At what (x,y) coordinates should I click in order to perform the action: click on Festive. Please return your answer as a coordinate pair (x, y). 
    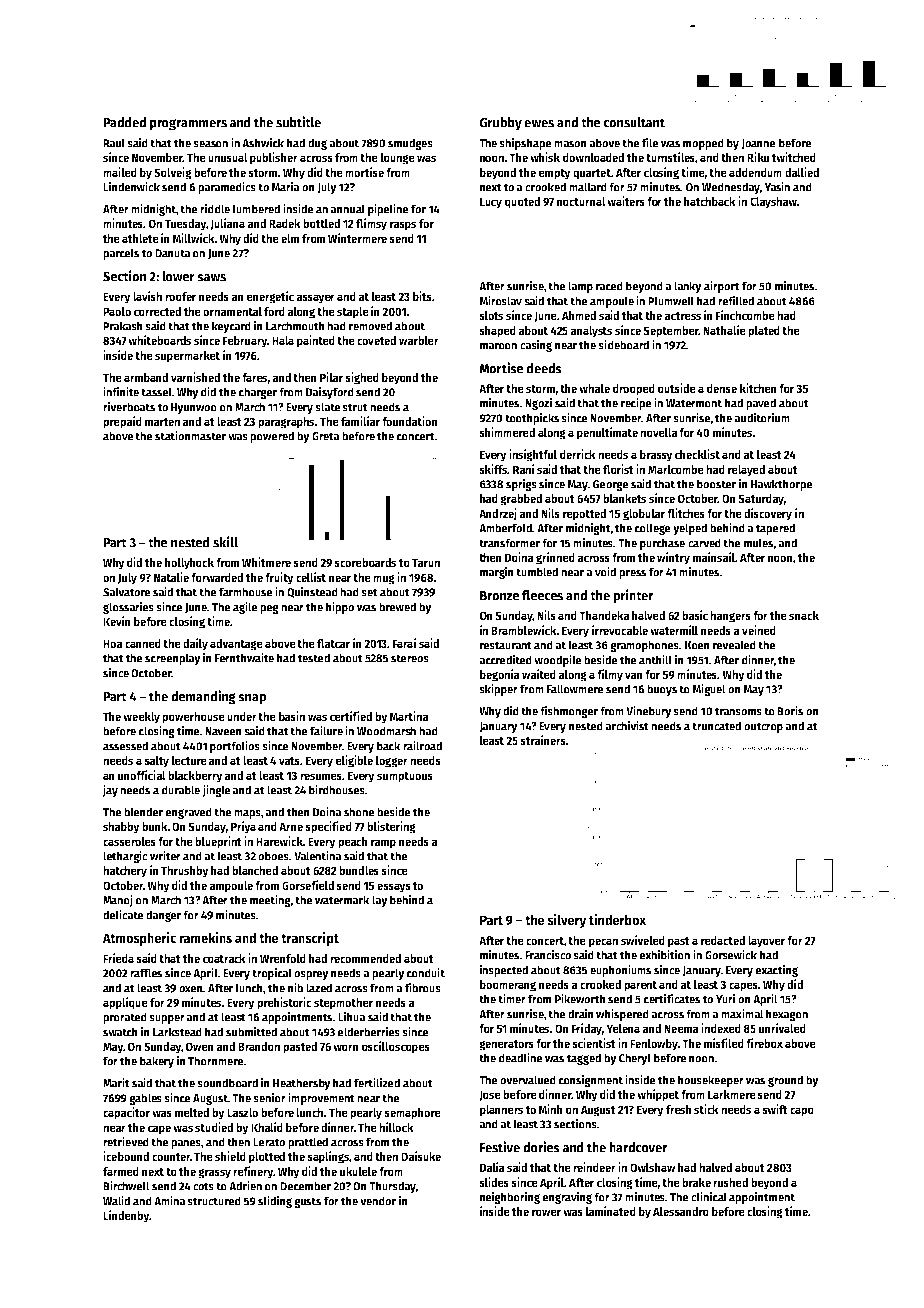
    Looking at the image, I should click on (500, 1147).
